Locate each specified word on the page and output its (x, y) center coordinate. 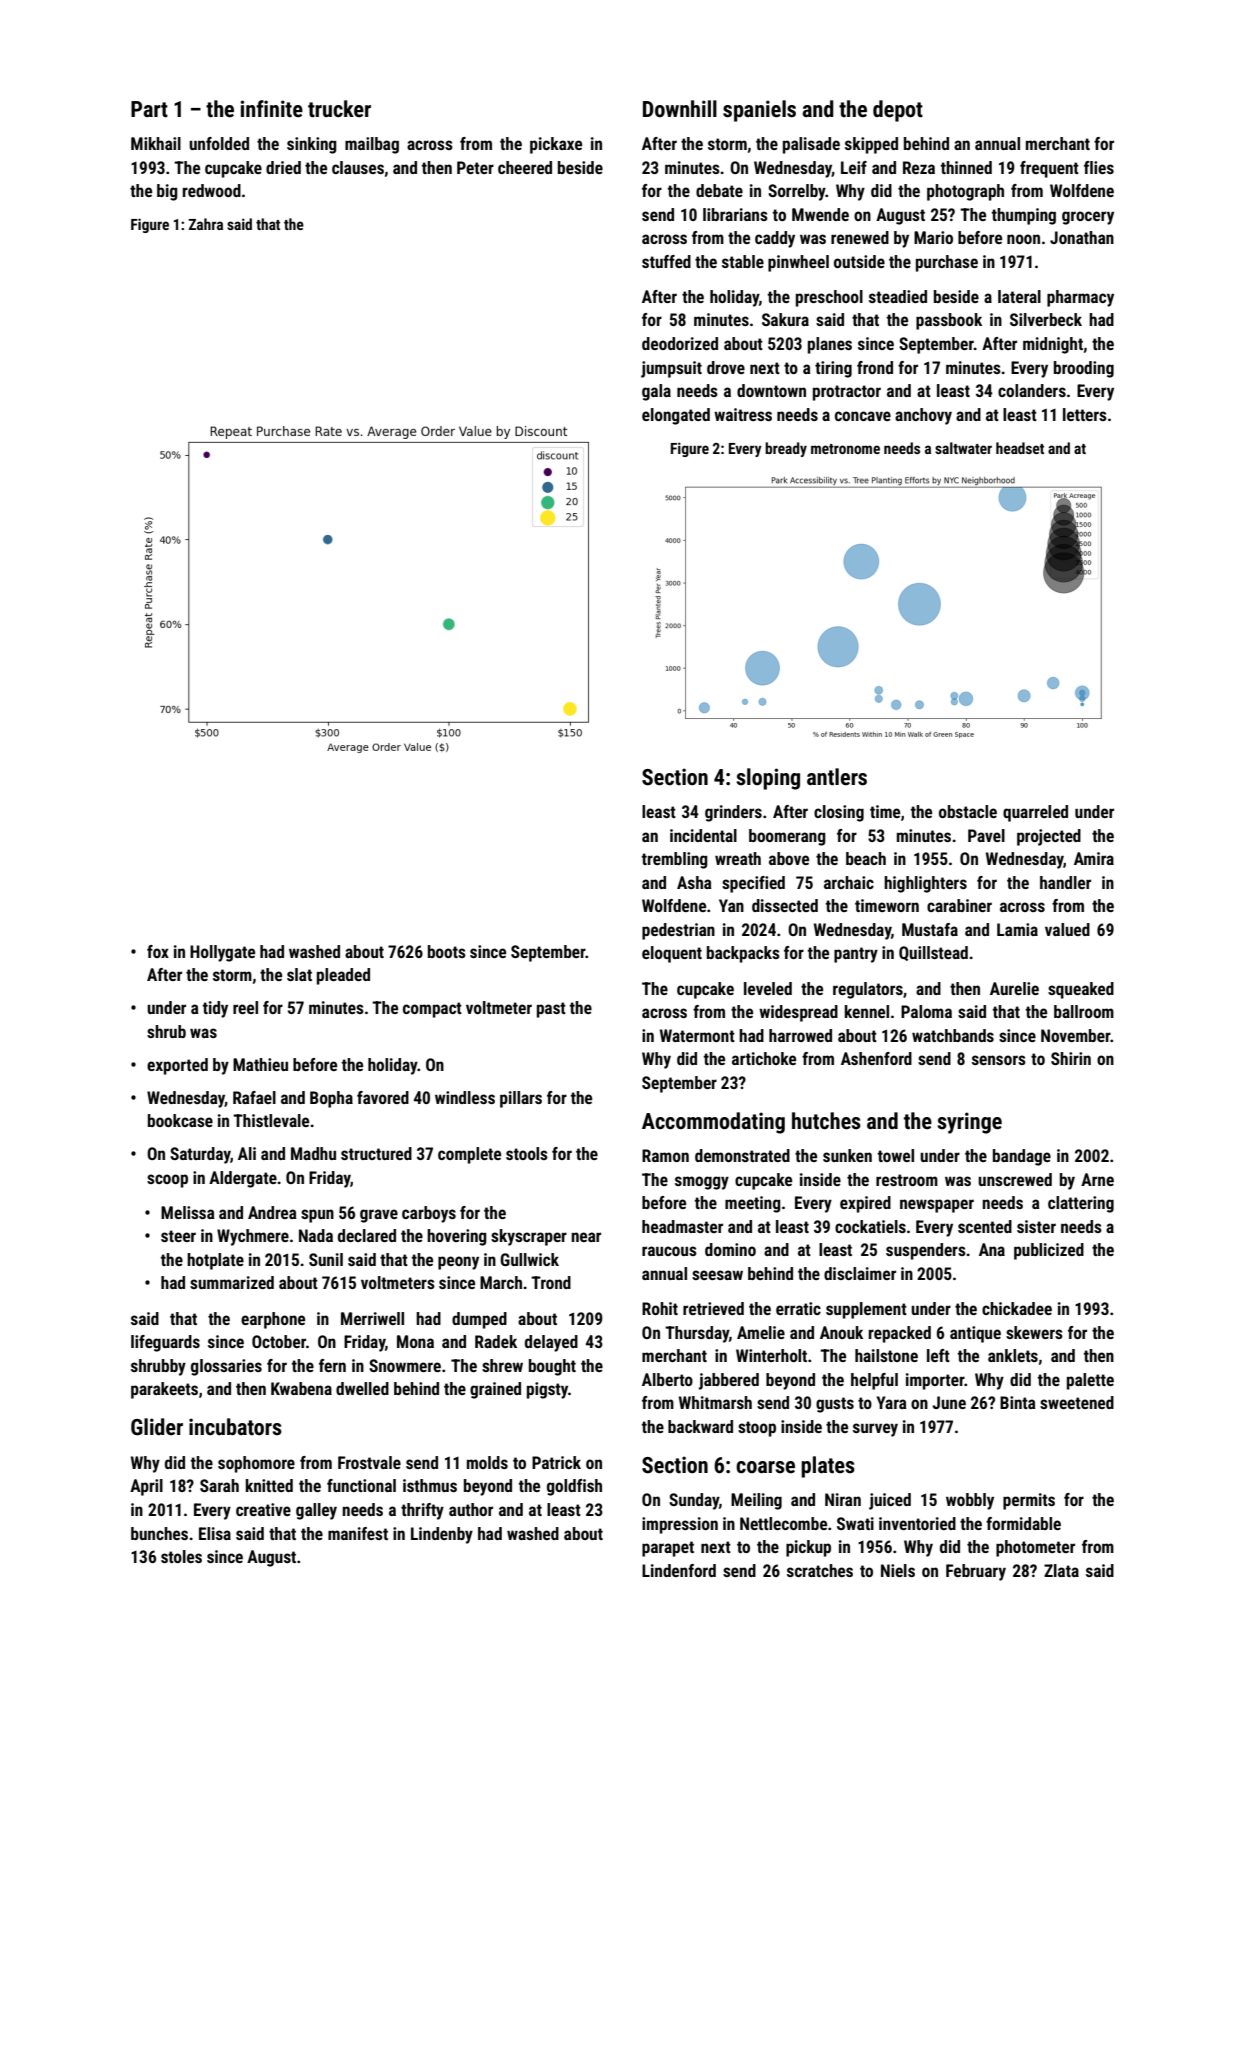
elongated (676, 416)
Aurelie (1014, 988)
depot (898, 111)
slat (299, 974)
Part (149, 109)
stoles (181, 1556)
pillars (521, 1099)
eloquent (672, 954)
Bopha (331, 1099)
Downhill (680, 109)
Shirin (1071, 1058)
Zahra (206, 224)
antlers (837, 777)
